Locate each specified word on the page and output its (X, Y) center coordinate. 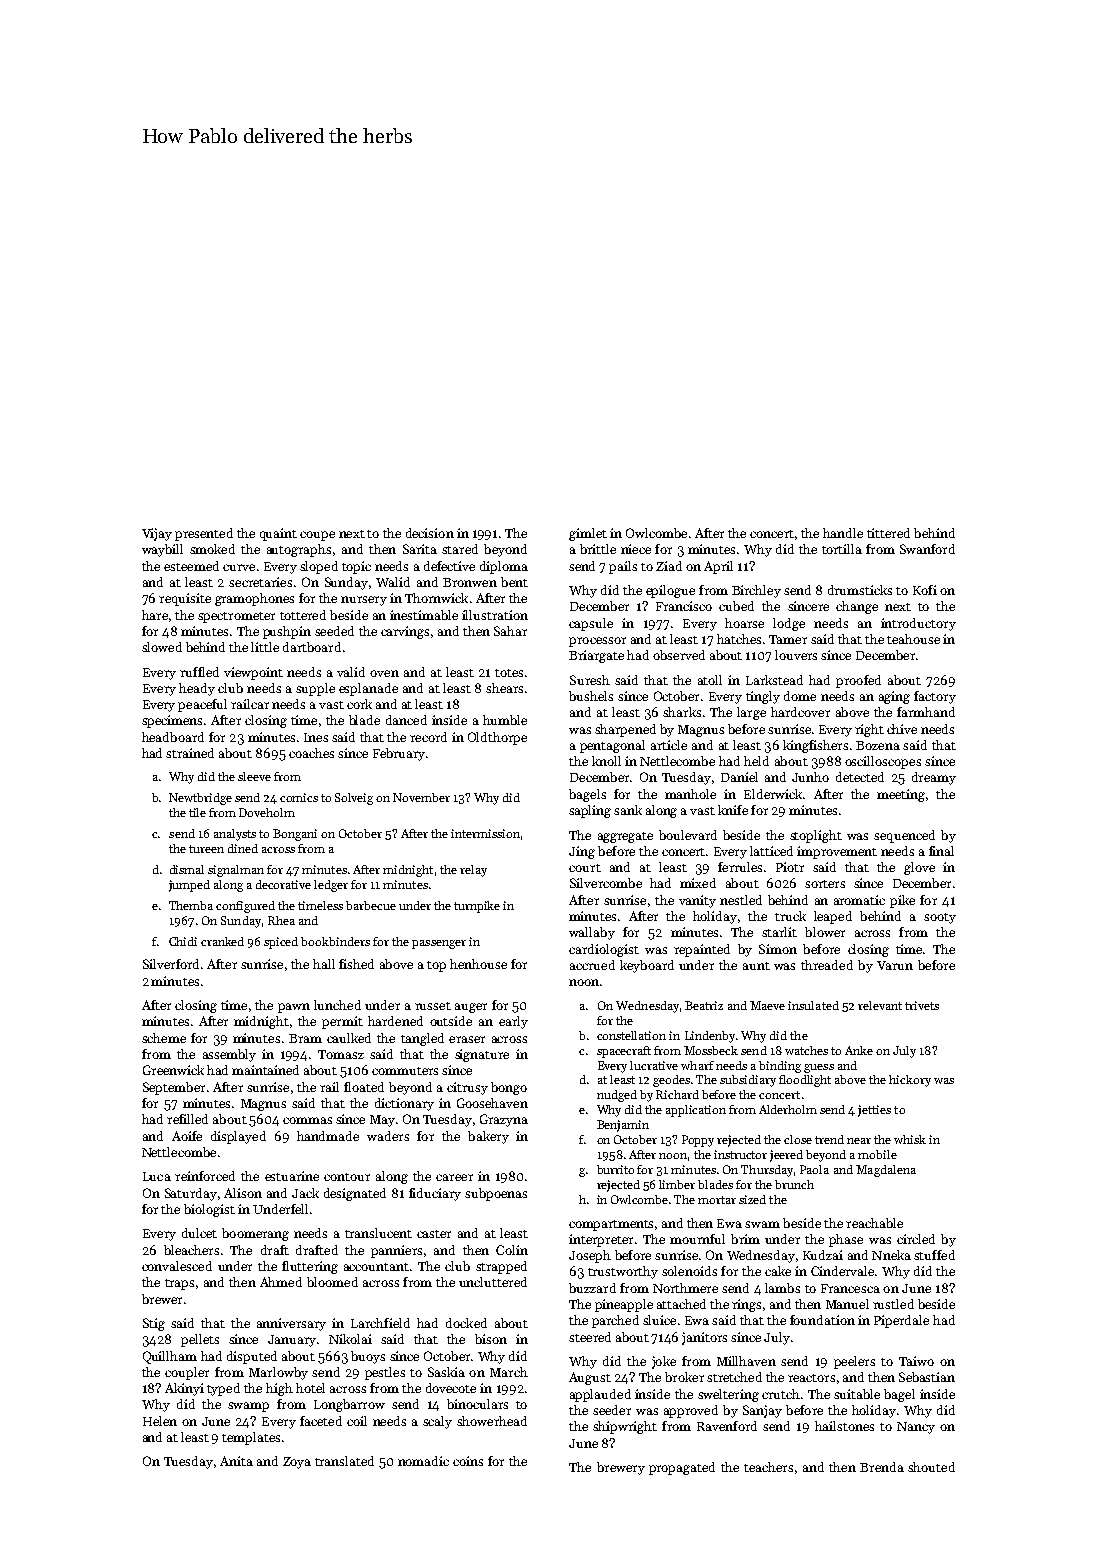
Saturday (191, 1194)
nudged (617, 1096)
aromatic (859, 900)
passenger (439, 944)
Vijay (157, 534)
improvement (837, 852)
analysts (235, 835)
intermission (485, 833)
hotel (310, 1388)
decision (430, 533)
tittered (888, 533)
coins (468, 1461)
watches (806, 1050)
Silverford (171, 964)
